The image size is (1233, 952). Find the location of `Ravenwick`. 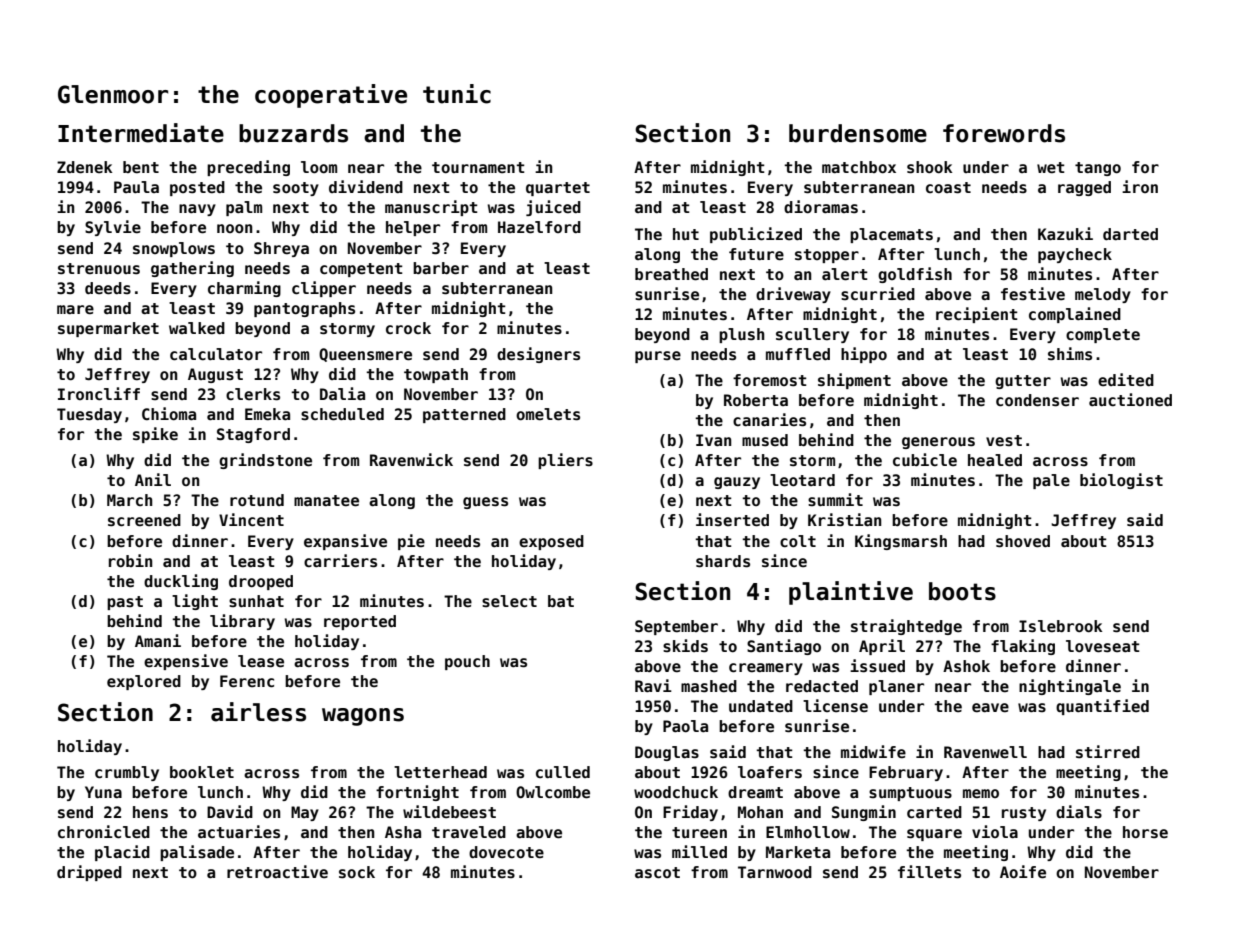

Ravenwick is located at coordinates (411, 459).
